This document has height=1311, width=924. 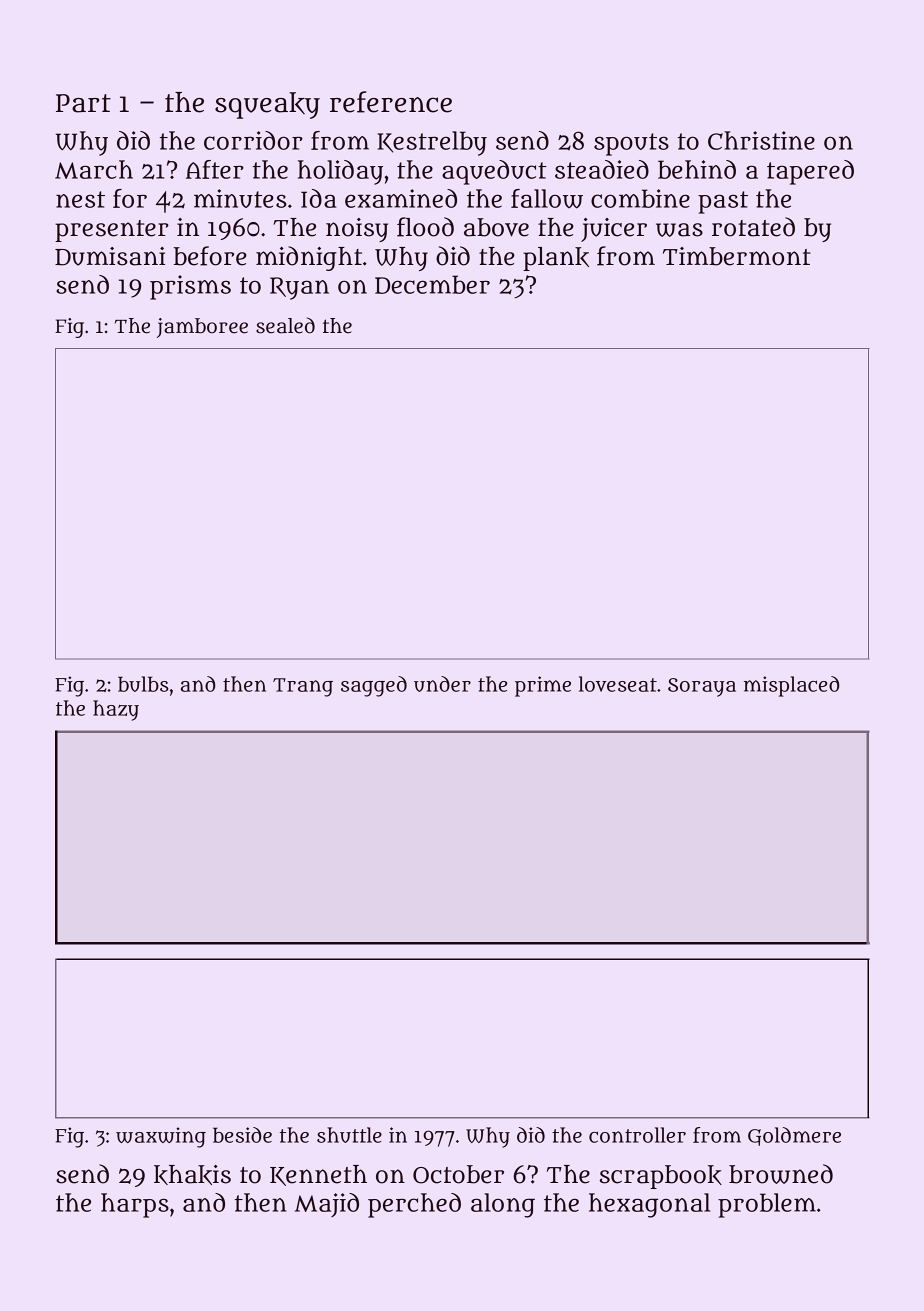 What do you see at coordinates (761, 140) in the document?
I see `Christine` at bounding box center [761, 140].
